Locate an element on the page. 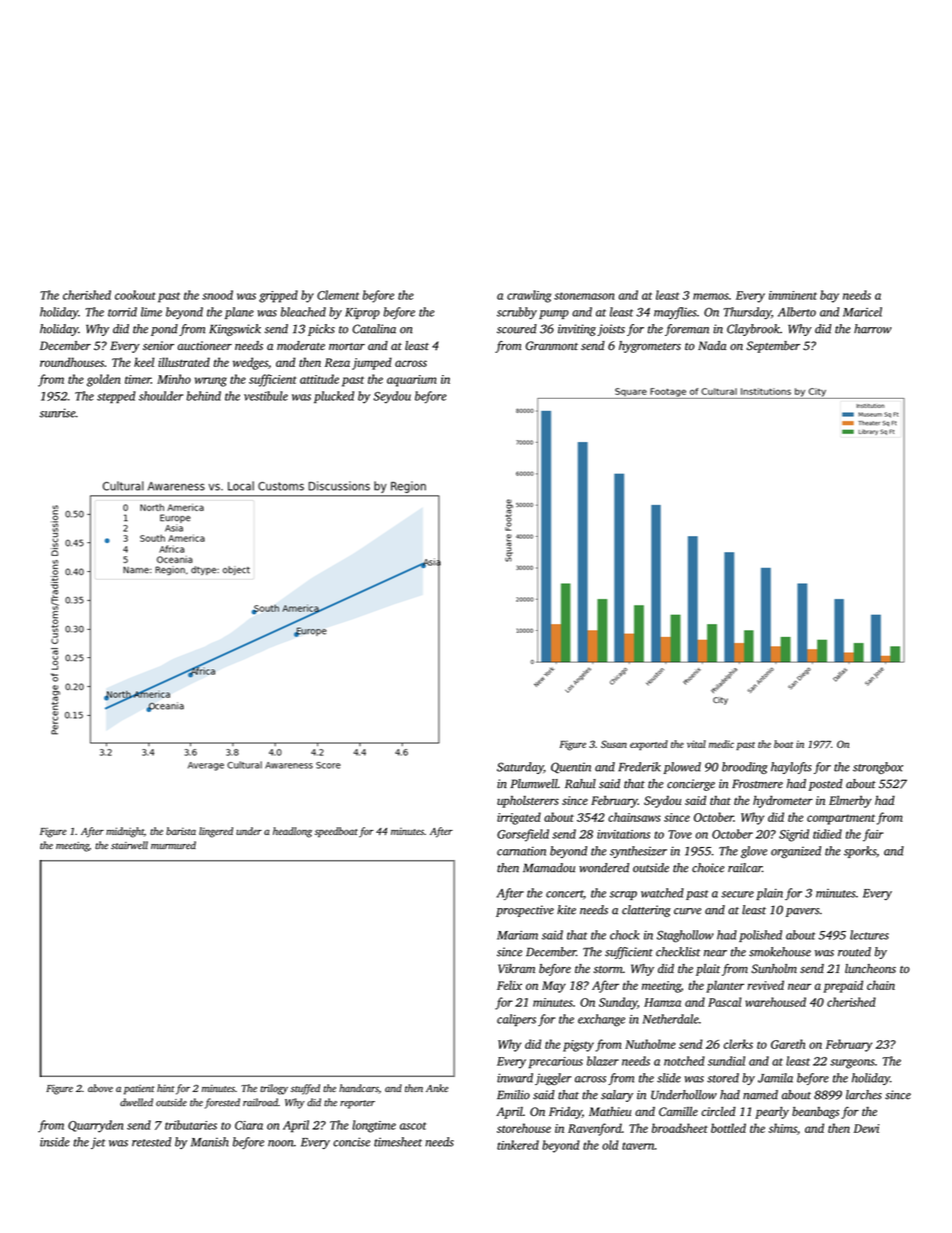 The image size is (952, 1233). Susan is located at coordinates (614, 744).
